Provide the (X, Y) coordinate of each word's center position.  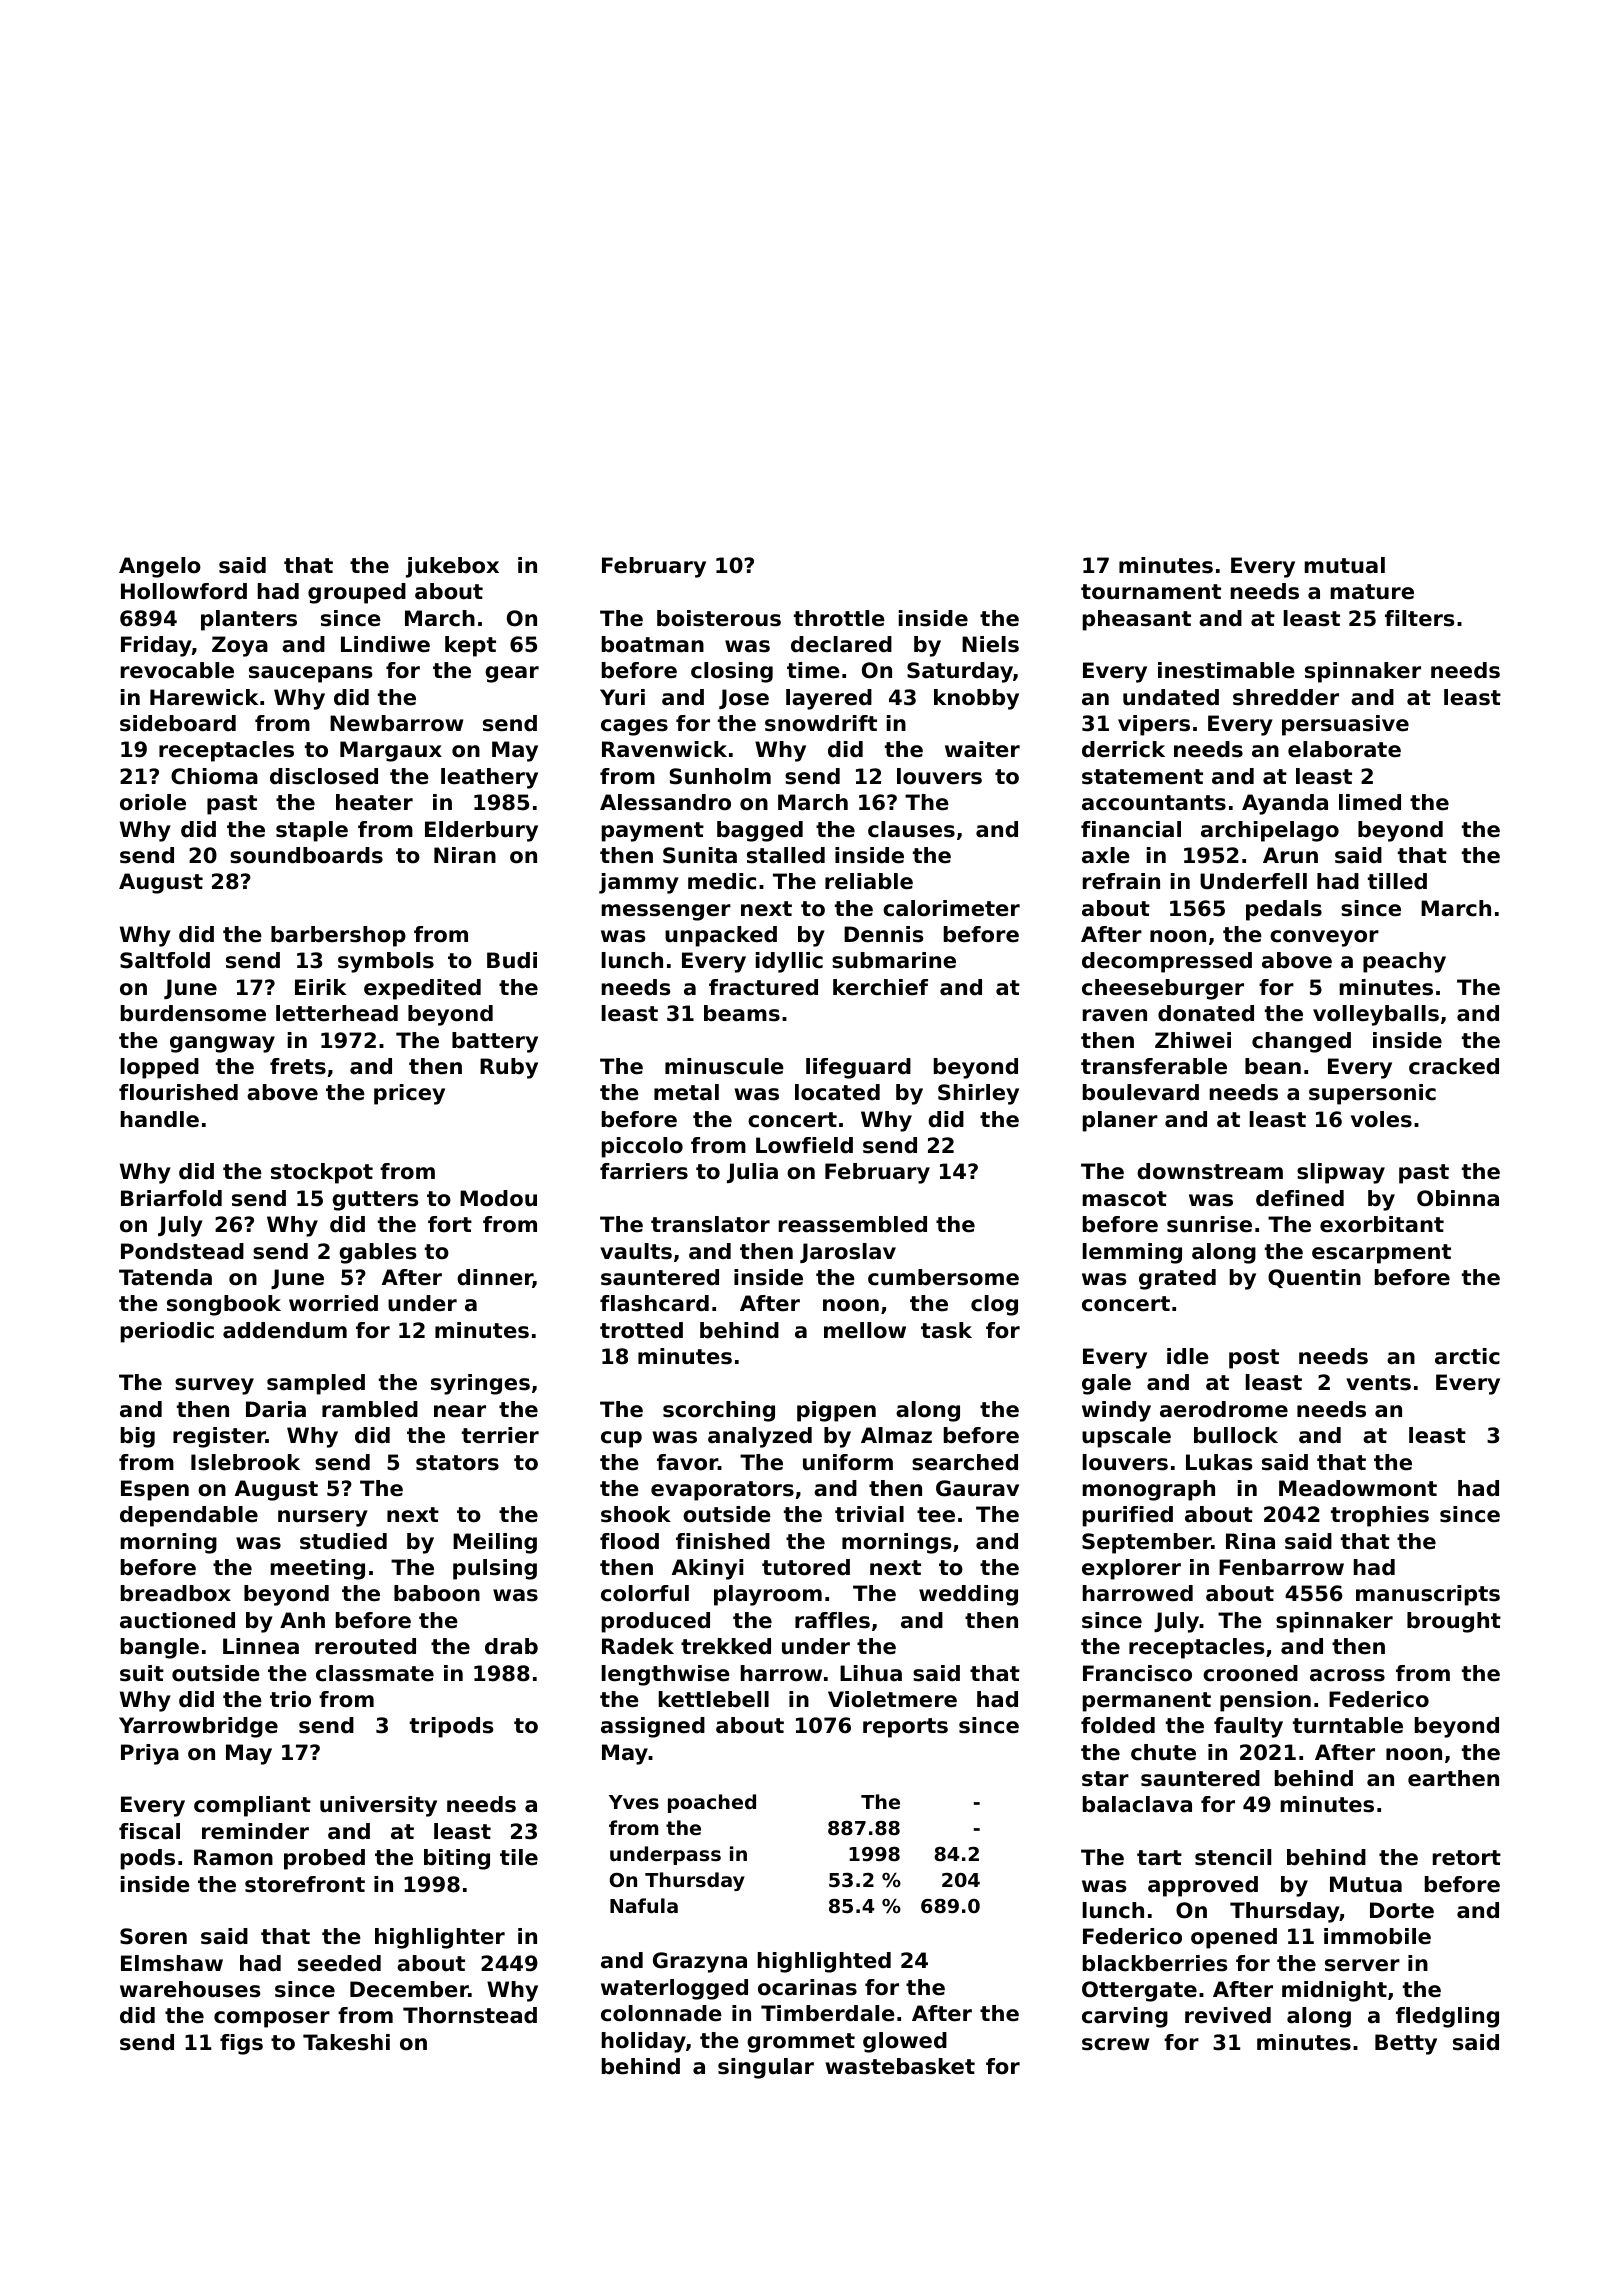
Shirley (978, 1094)
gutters (375, 1201)
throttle (839, 618)
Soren (153, 1936)
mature (1372, 592)
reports (905, 1728)
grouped (357, 593)
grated (1177, 1279)
